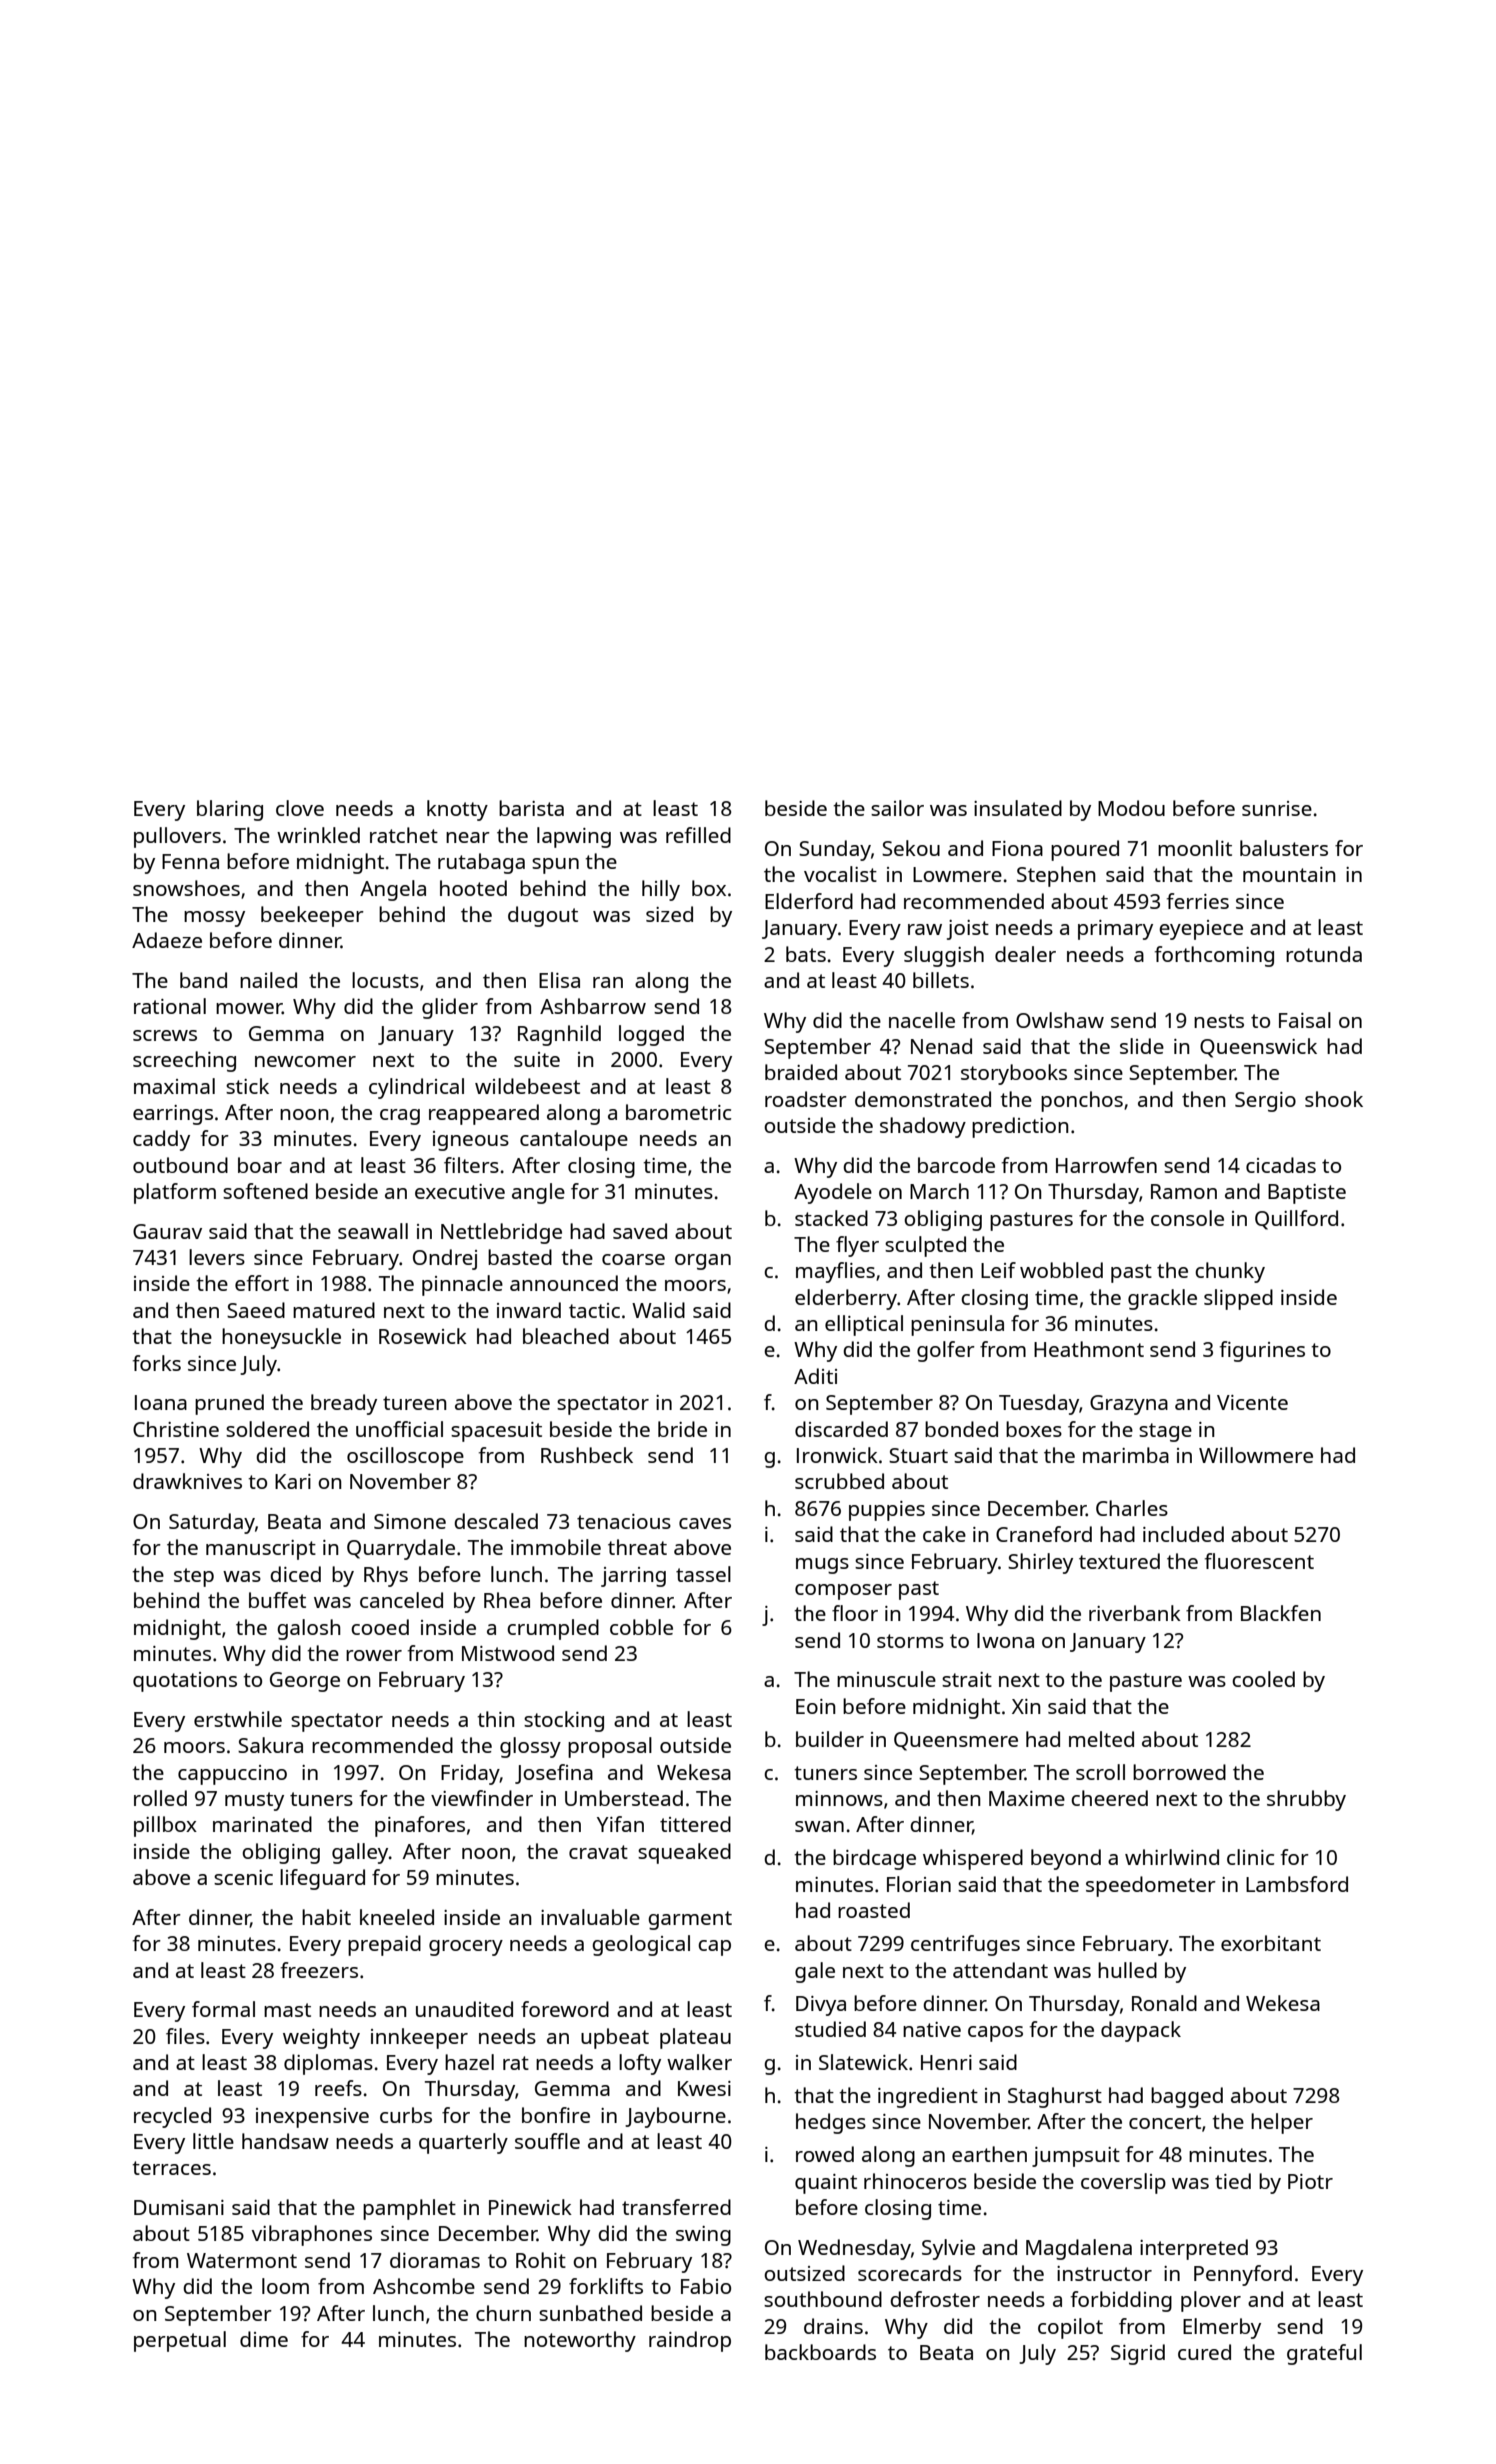  What do you see at coordinates (1324, 954) in the document?
I see `rotunda` at bounding box center [1324, 954].
